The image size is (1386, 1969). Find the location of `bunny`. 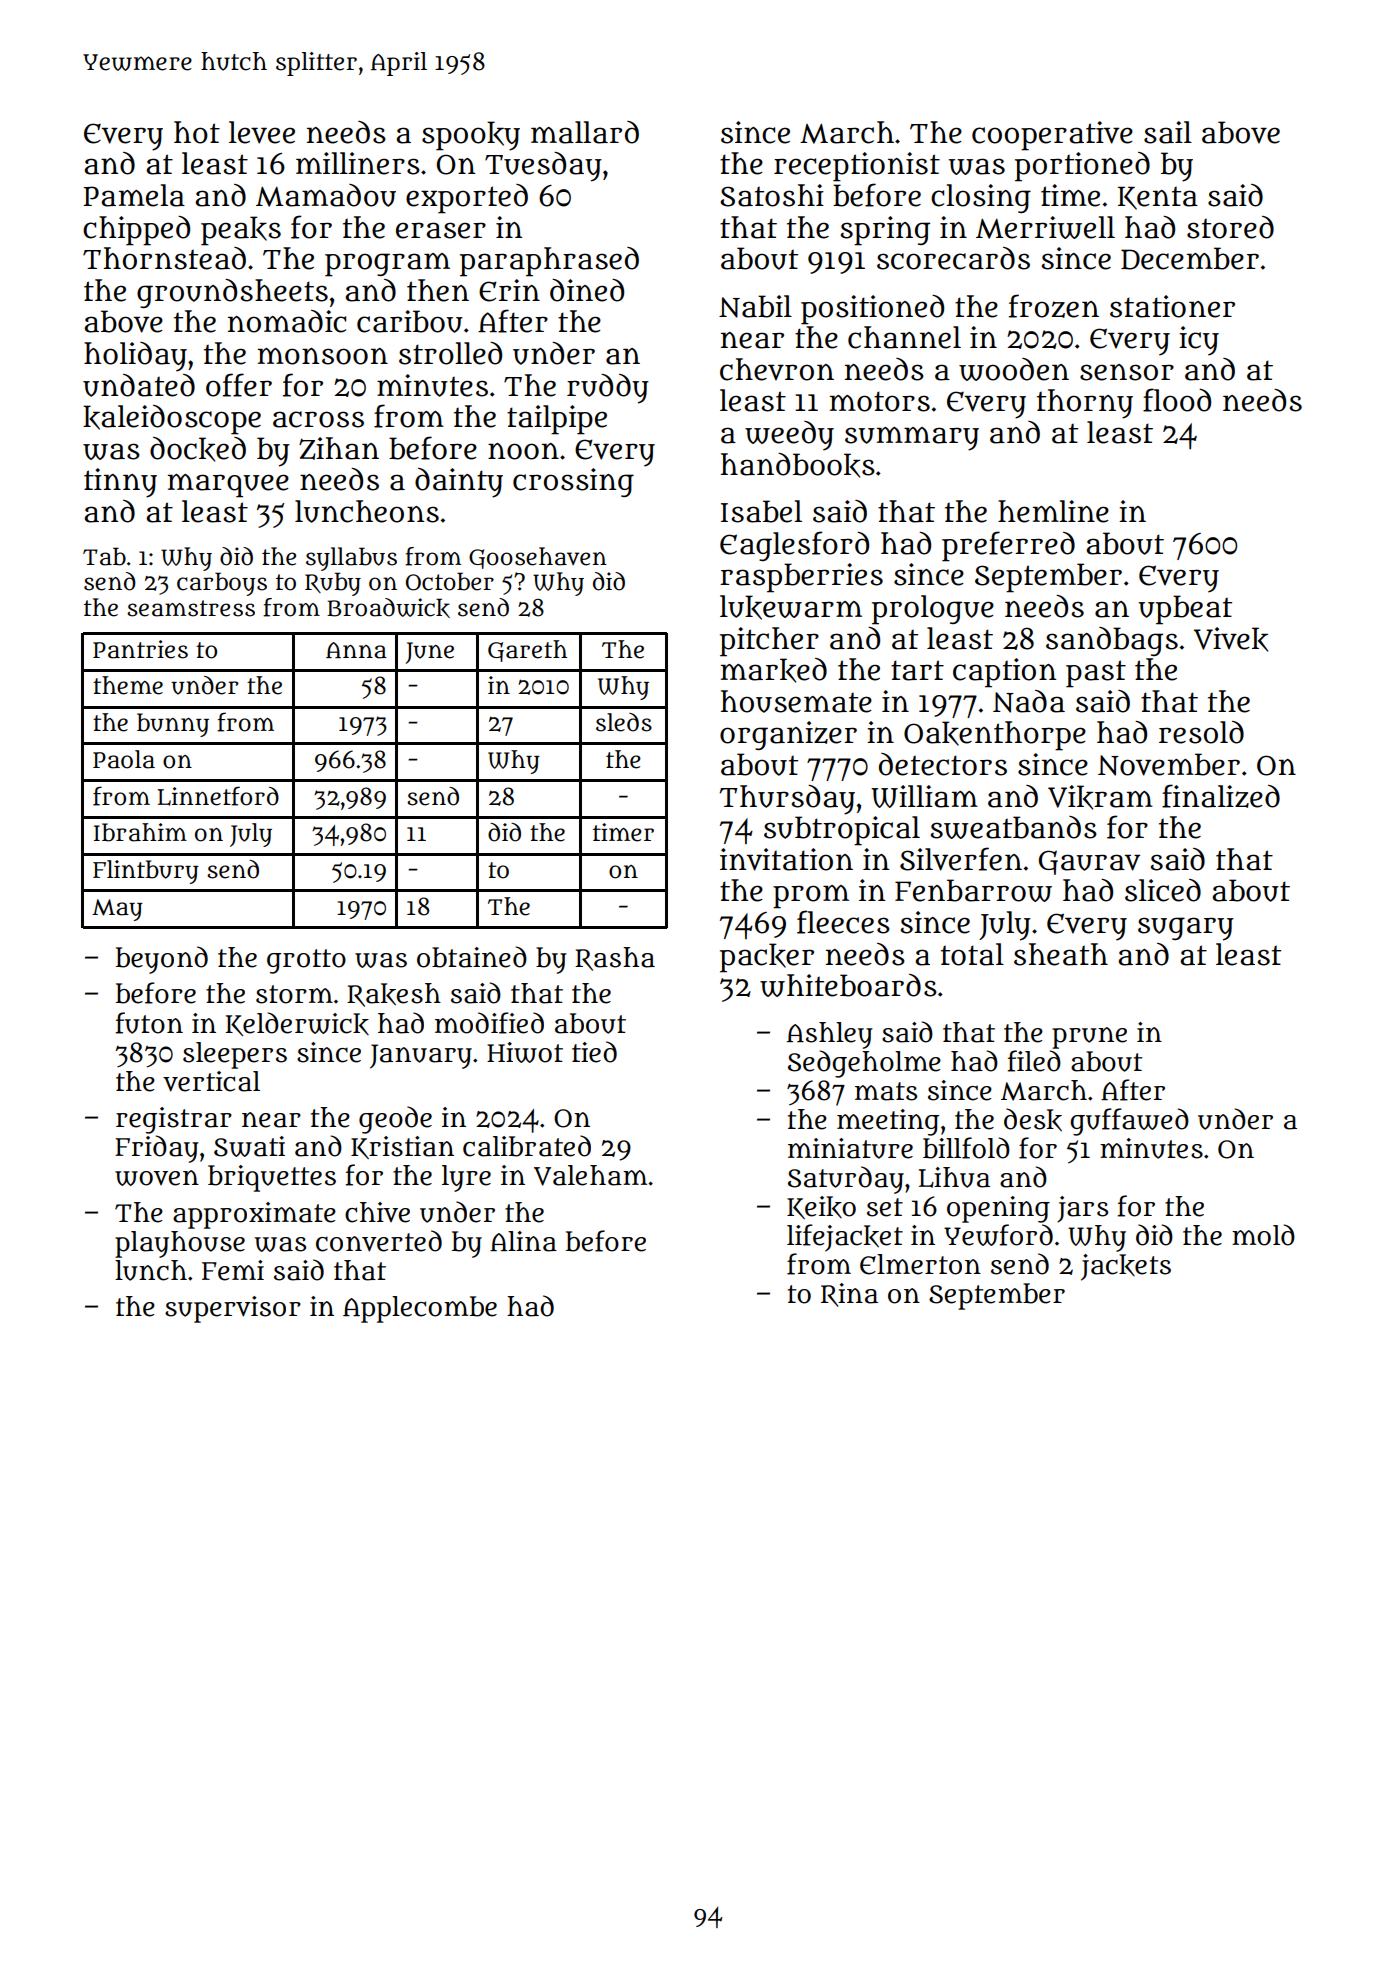

bunny is located at coordinates (173, 725).
